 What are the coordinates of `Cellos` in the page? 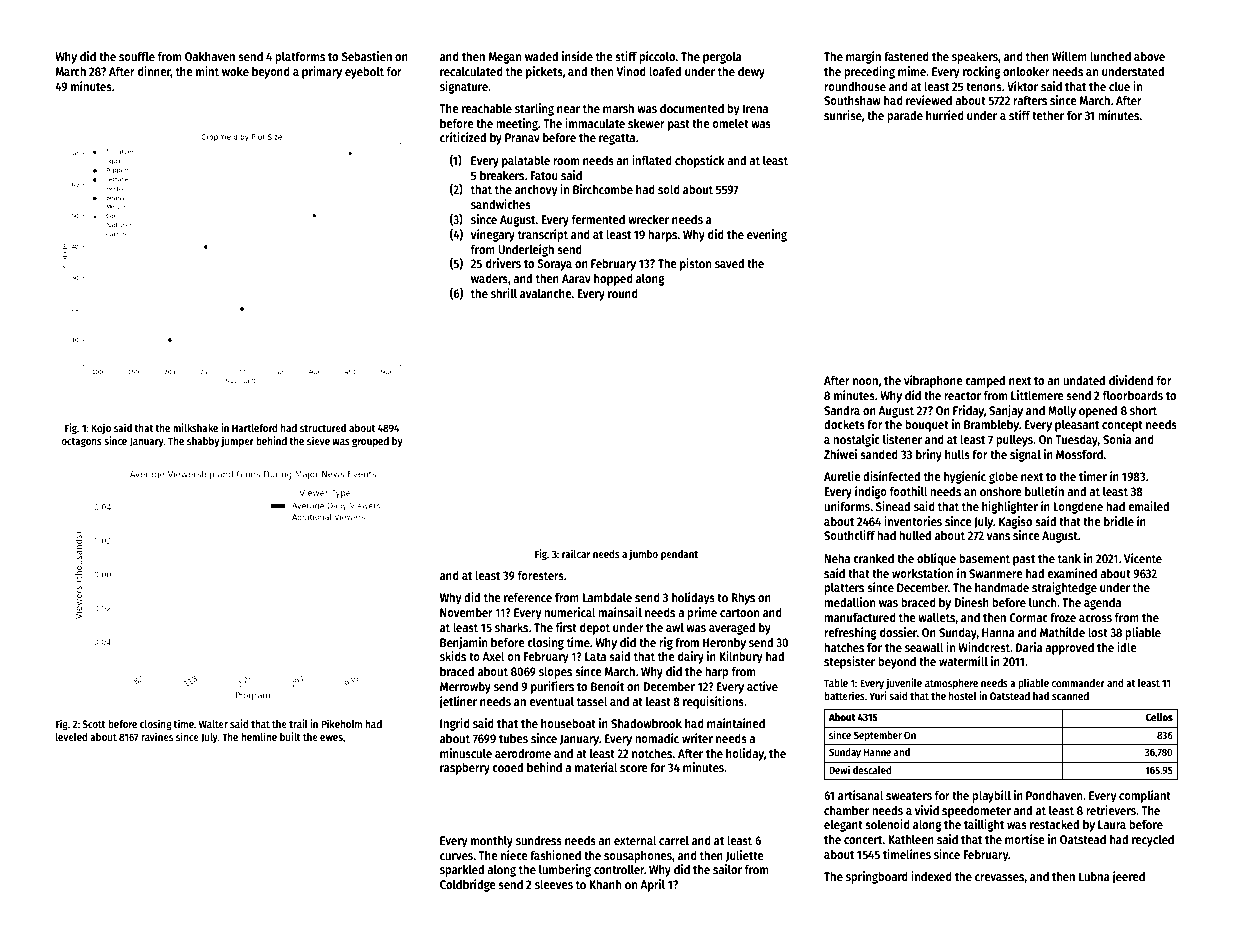 It's located at (1159, 717).
